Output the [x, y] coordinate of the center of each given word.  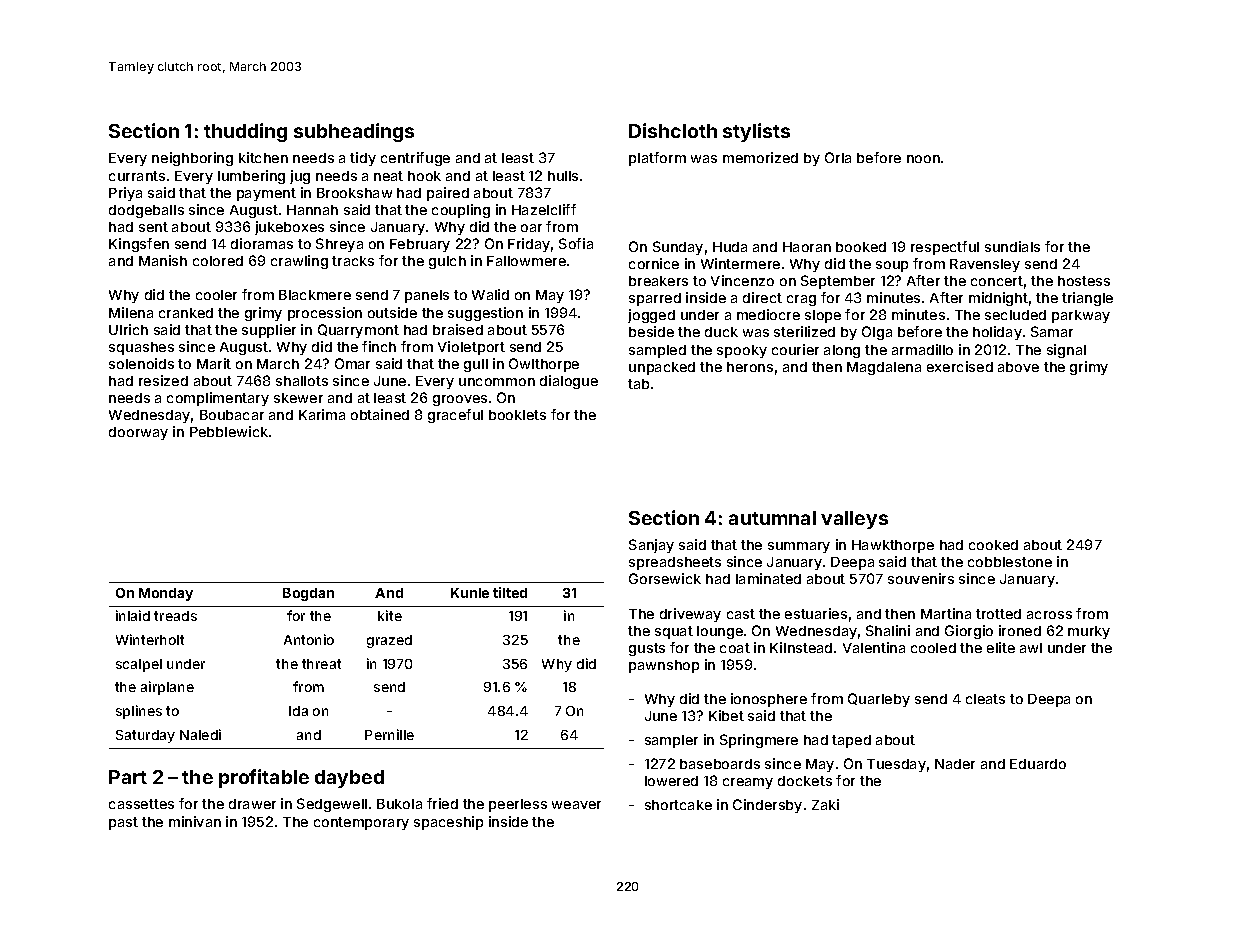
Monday [166, 594]
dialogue [569, 382]
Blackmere [315, 295]
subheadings [354, 132]
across [1049, 615]
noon [923, 159]
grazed [389, 641]
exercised [960, 366]
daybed [349, 779]
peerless [518, 805]
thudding [245, 132]
